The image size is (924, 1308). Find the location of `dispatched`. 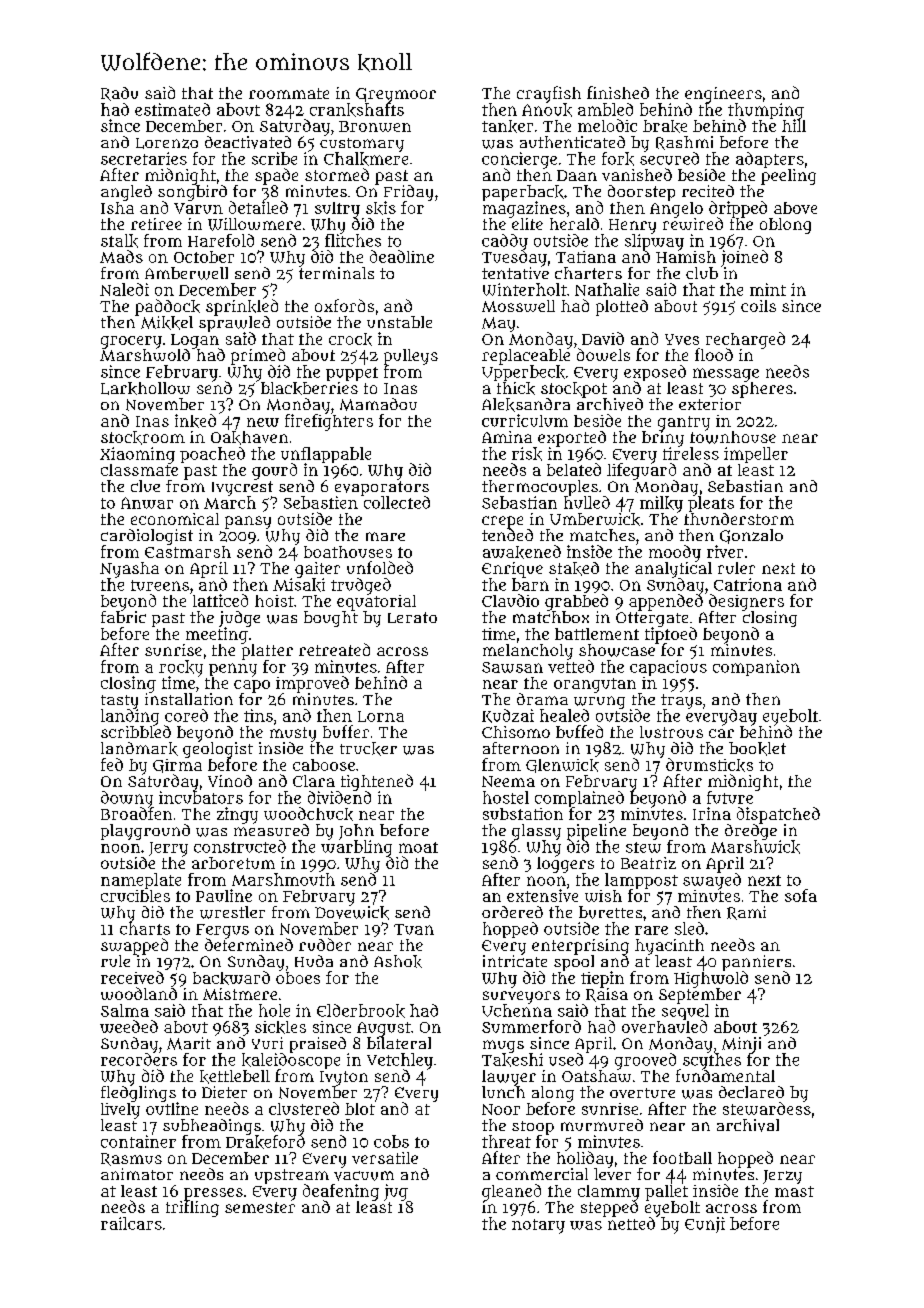

dispatched is located at coordinates (778, 815).
